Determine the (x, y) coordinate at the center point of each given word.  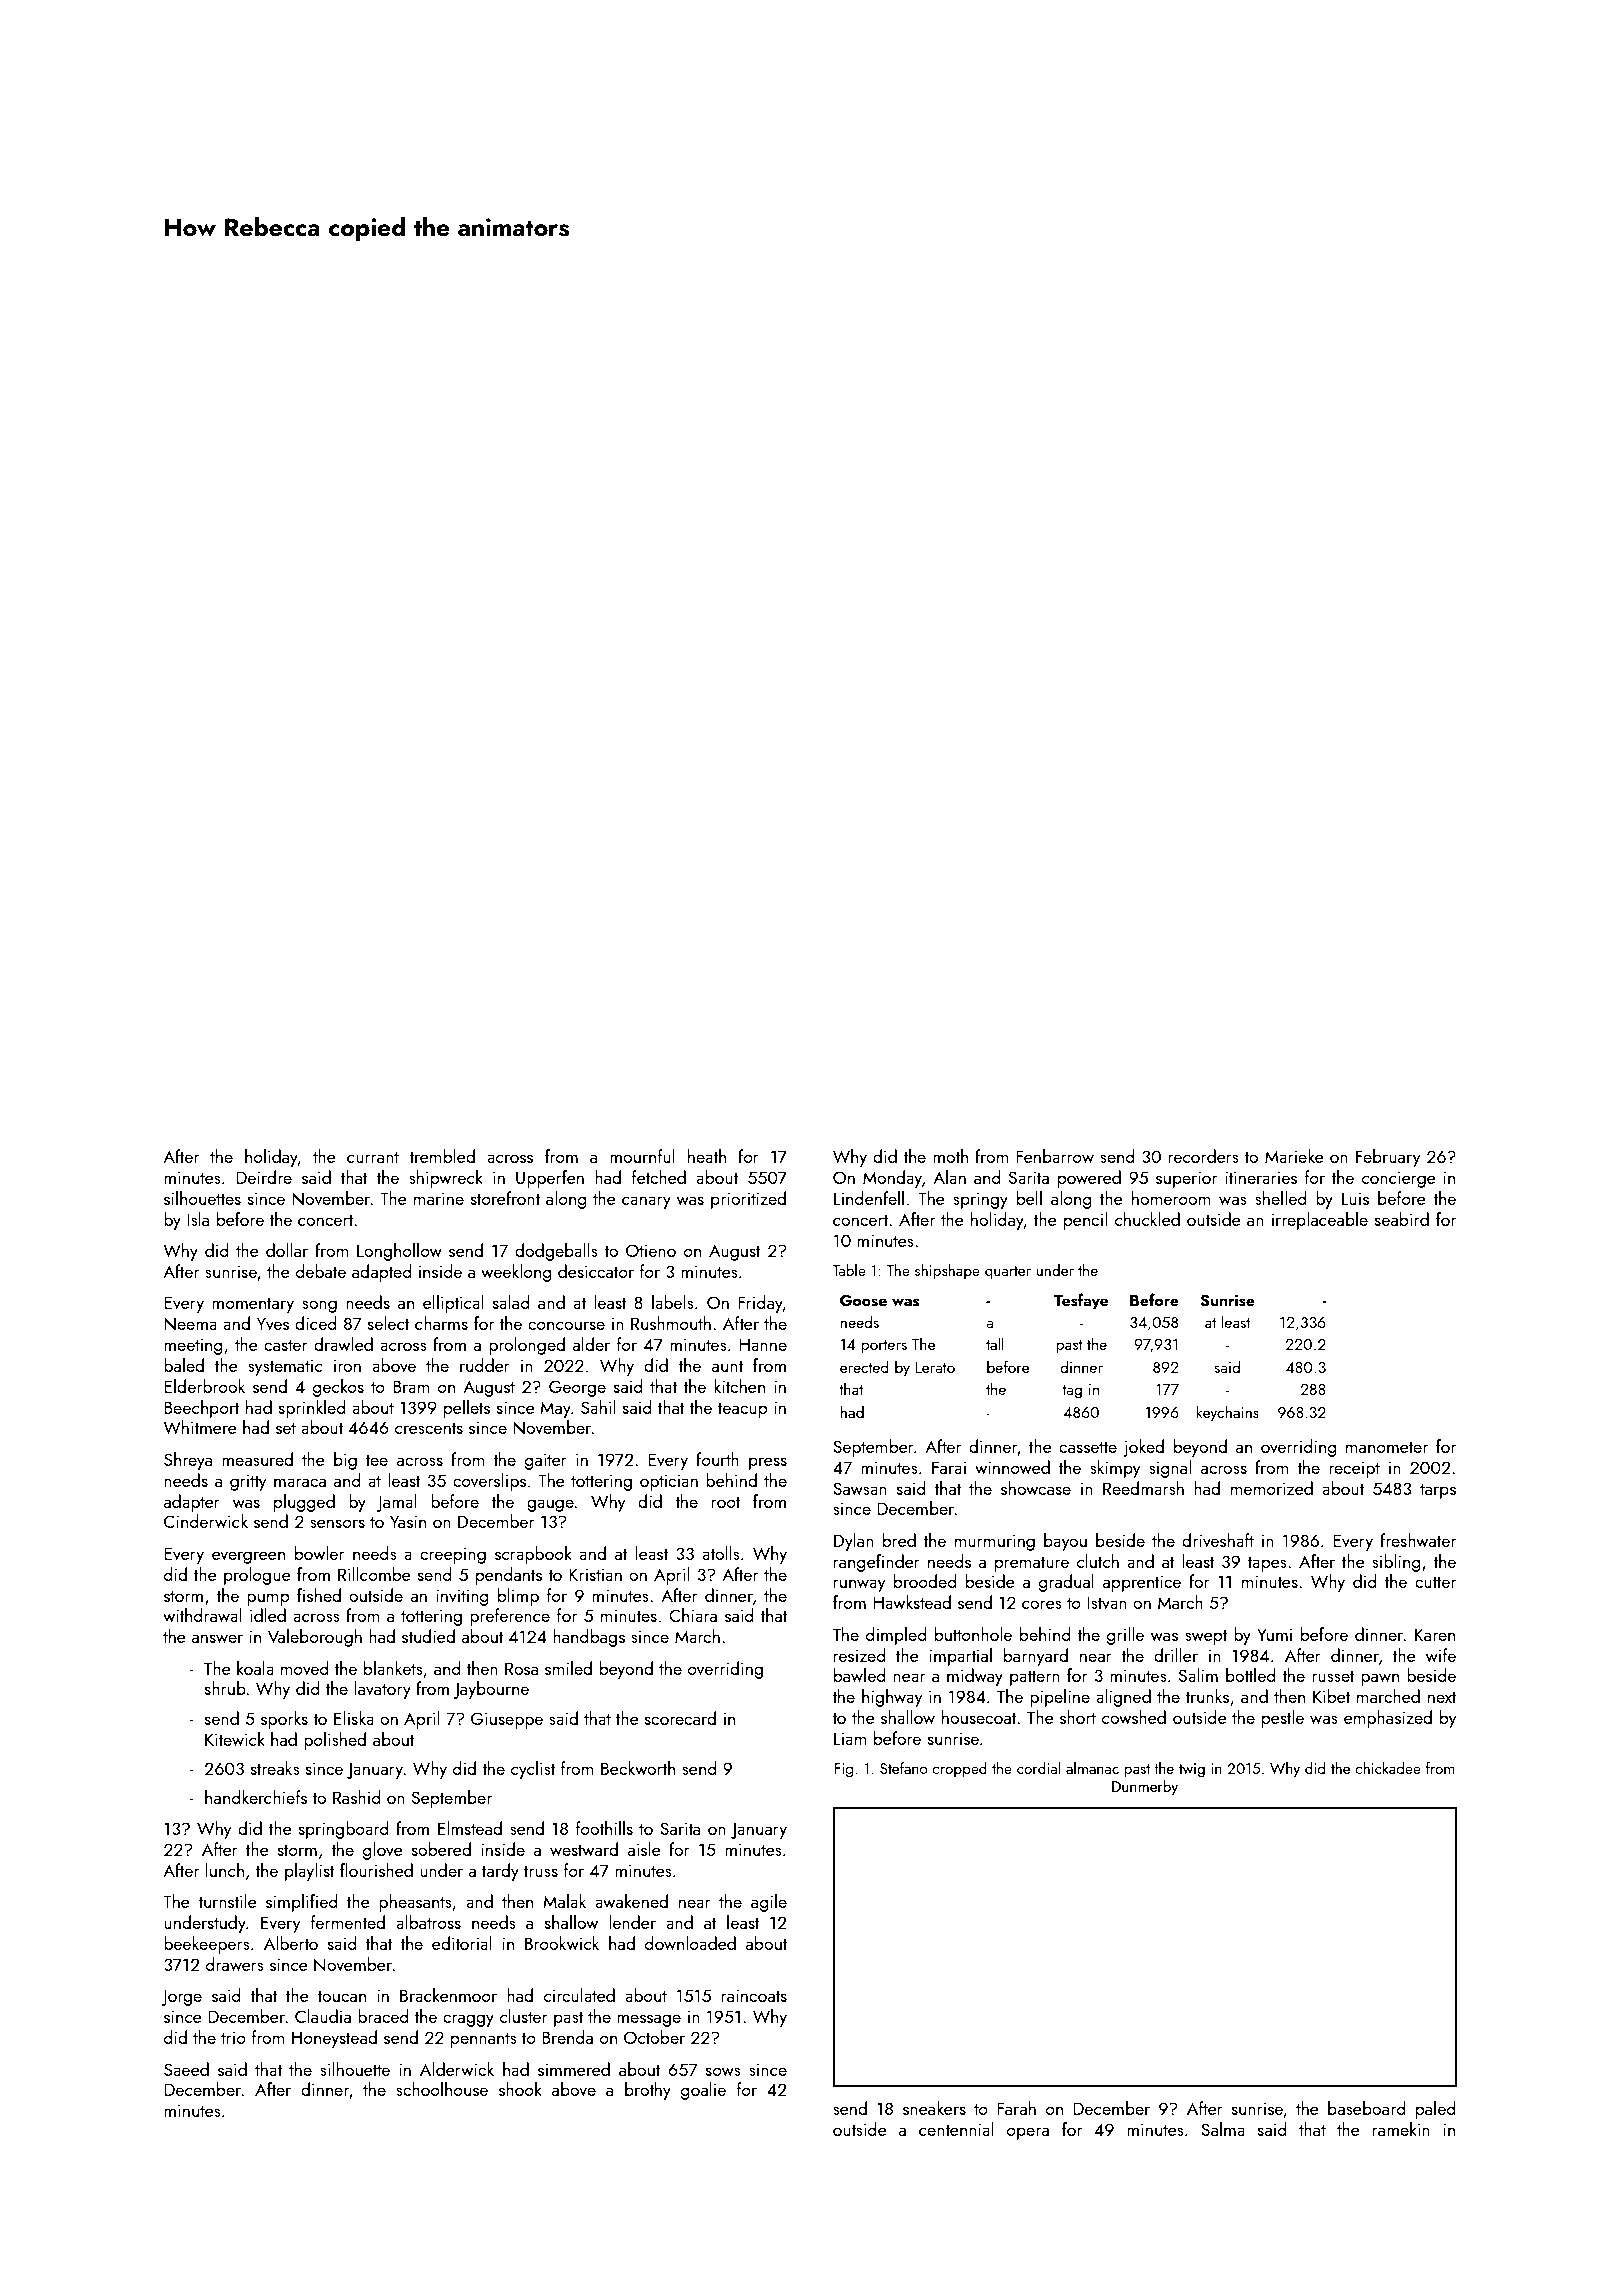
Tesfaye (1081, 1301)
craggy (468, 2020)
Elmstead (470, 1828)
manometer (1387, 1447)
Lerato (935, 1367)
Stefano (904, 1768)
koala (255, 1668)
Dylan (854, 1542)
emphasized (1388, 1719)
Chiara (693, 1615)
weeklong (516, 1273)
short (1078, 1717)
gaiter (546, 1461)
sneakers (934, 2108)
